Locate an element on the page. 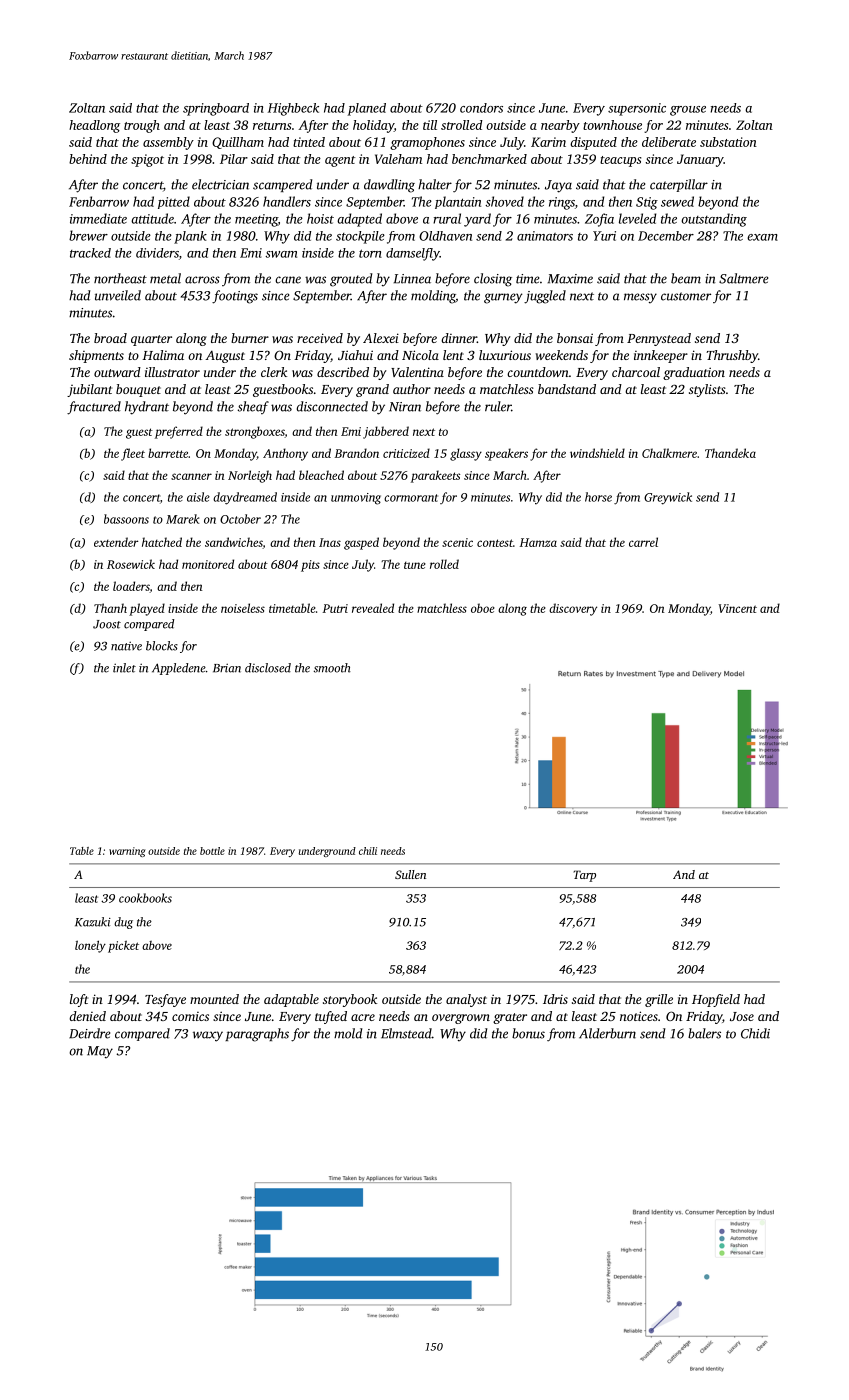 The width and height of the document is (849, 1400). bottle is located at coordinates (212, 851).
